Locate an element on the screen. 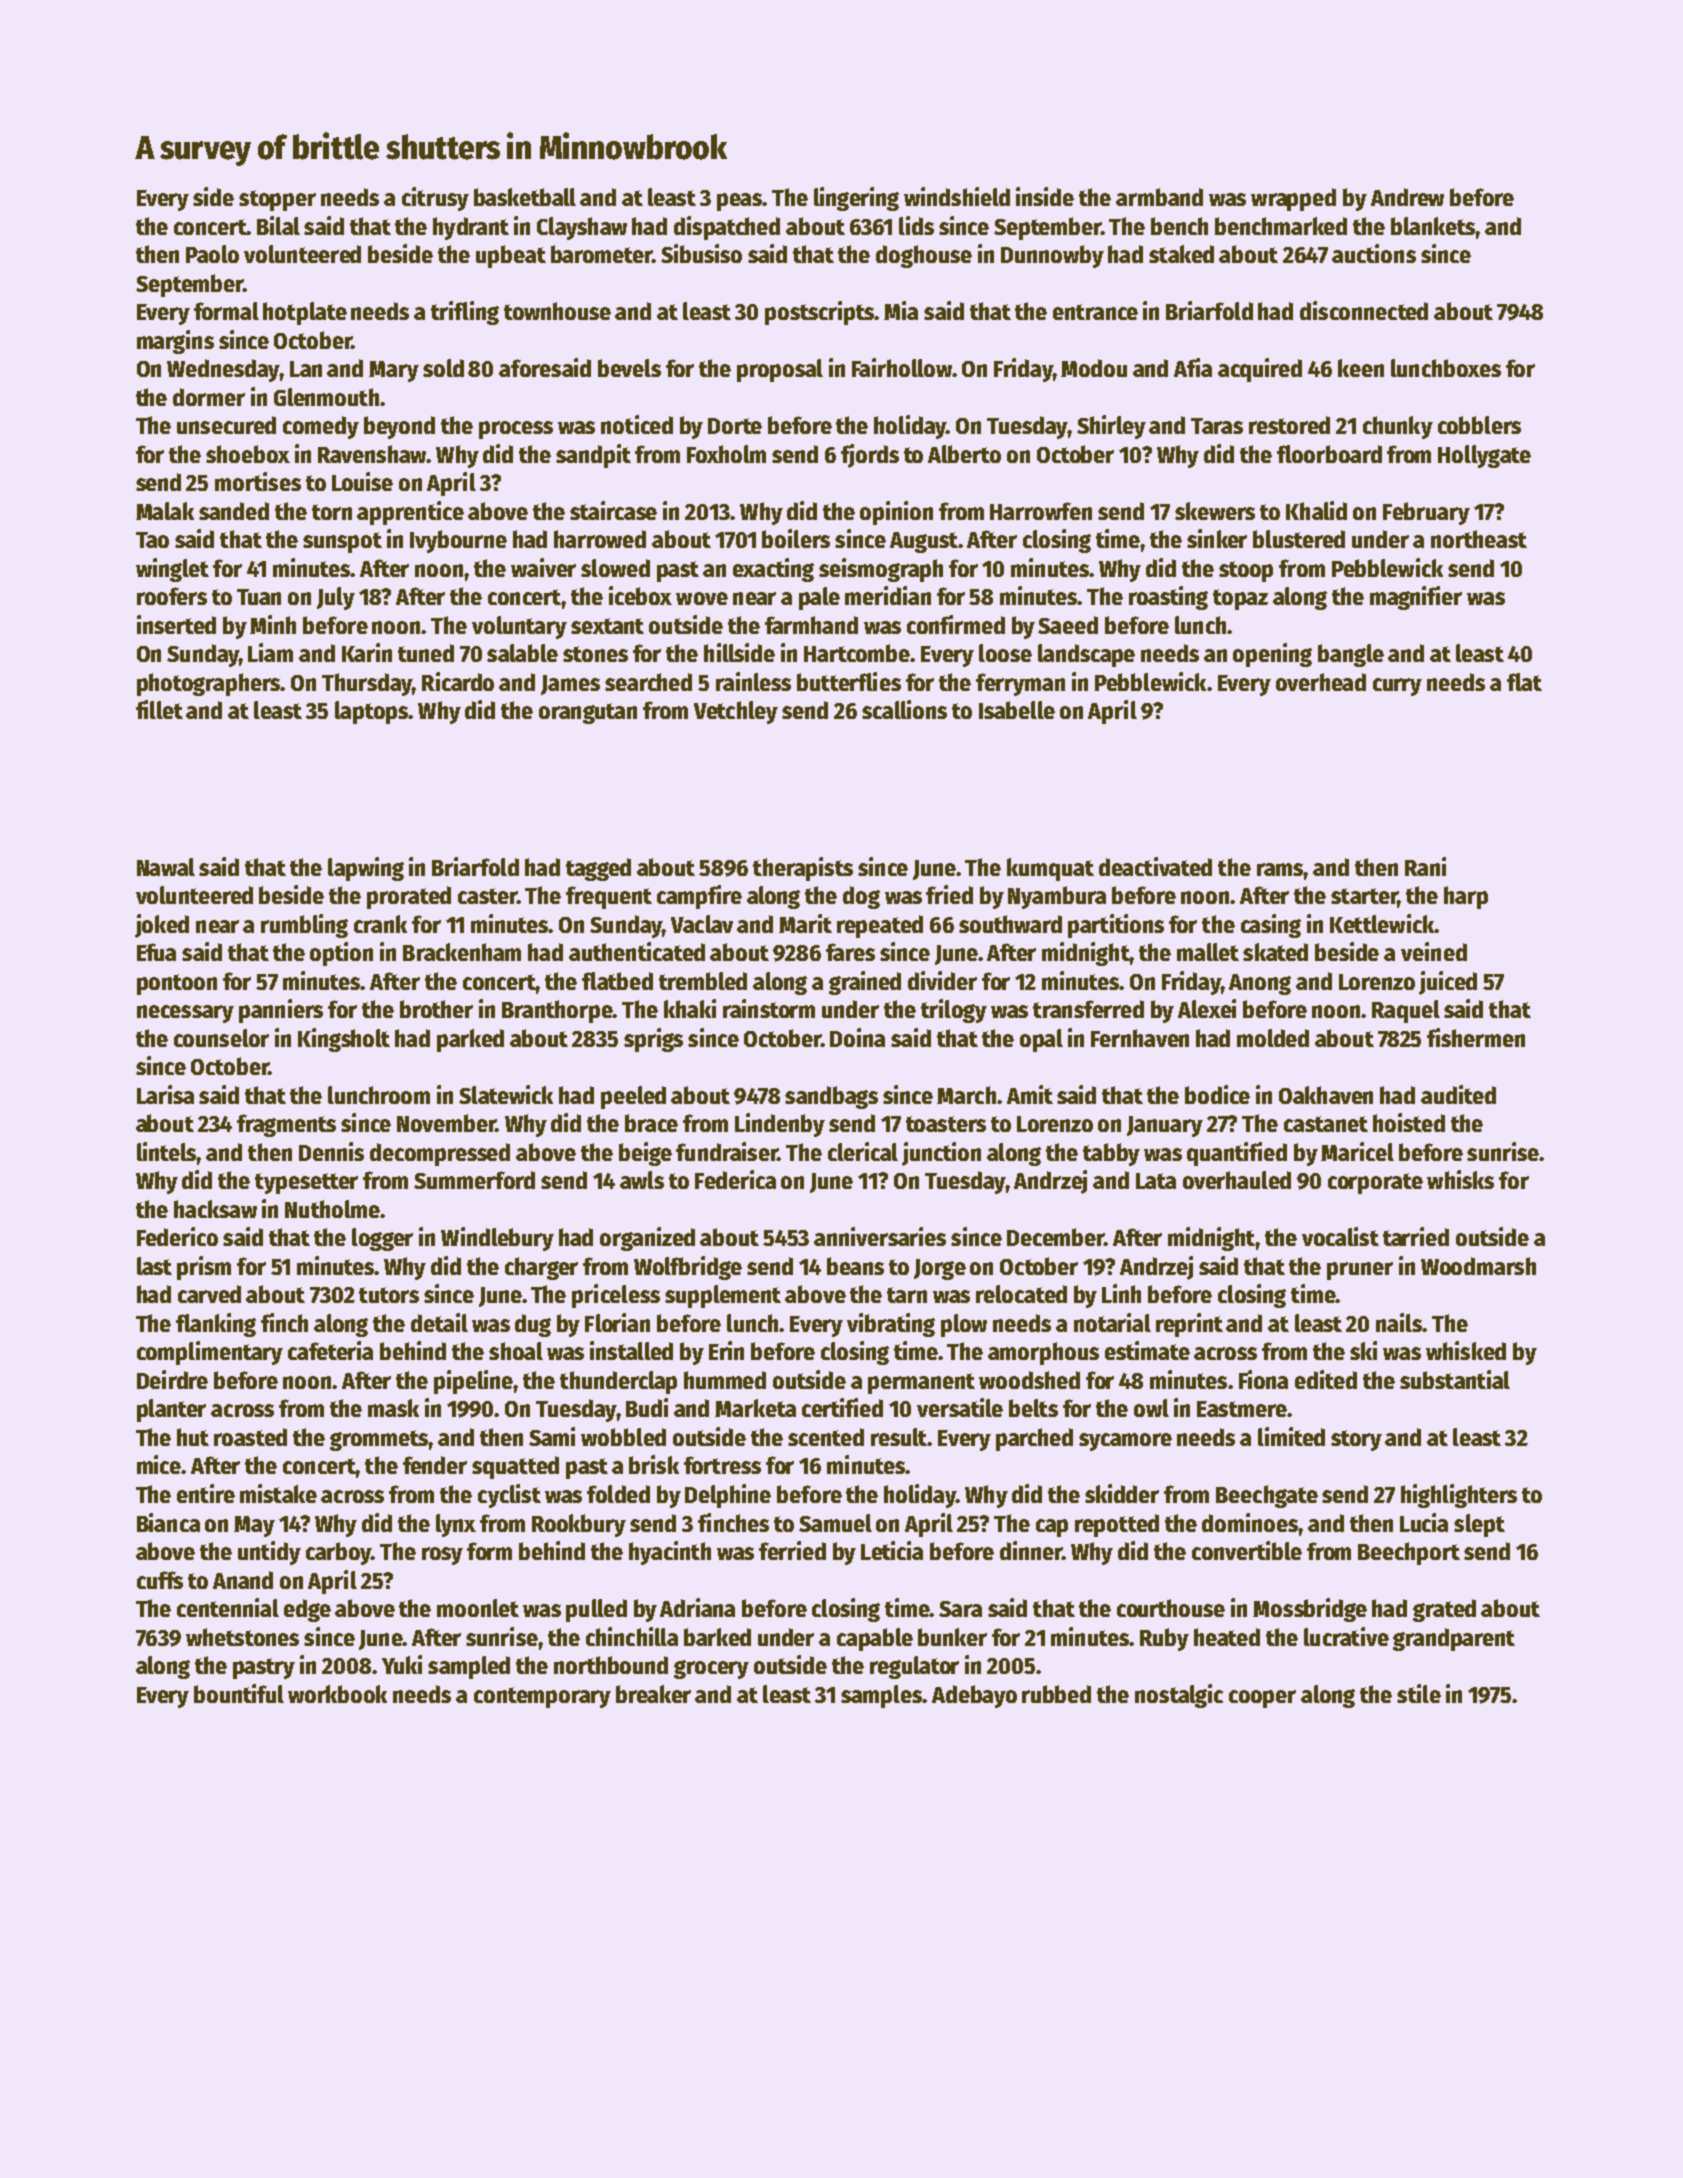  upbeat is located at coordinates (511, 256).
